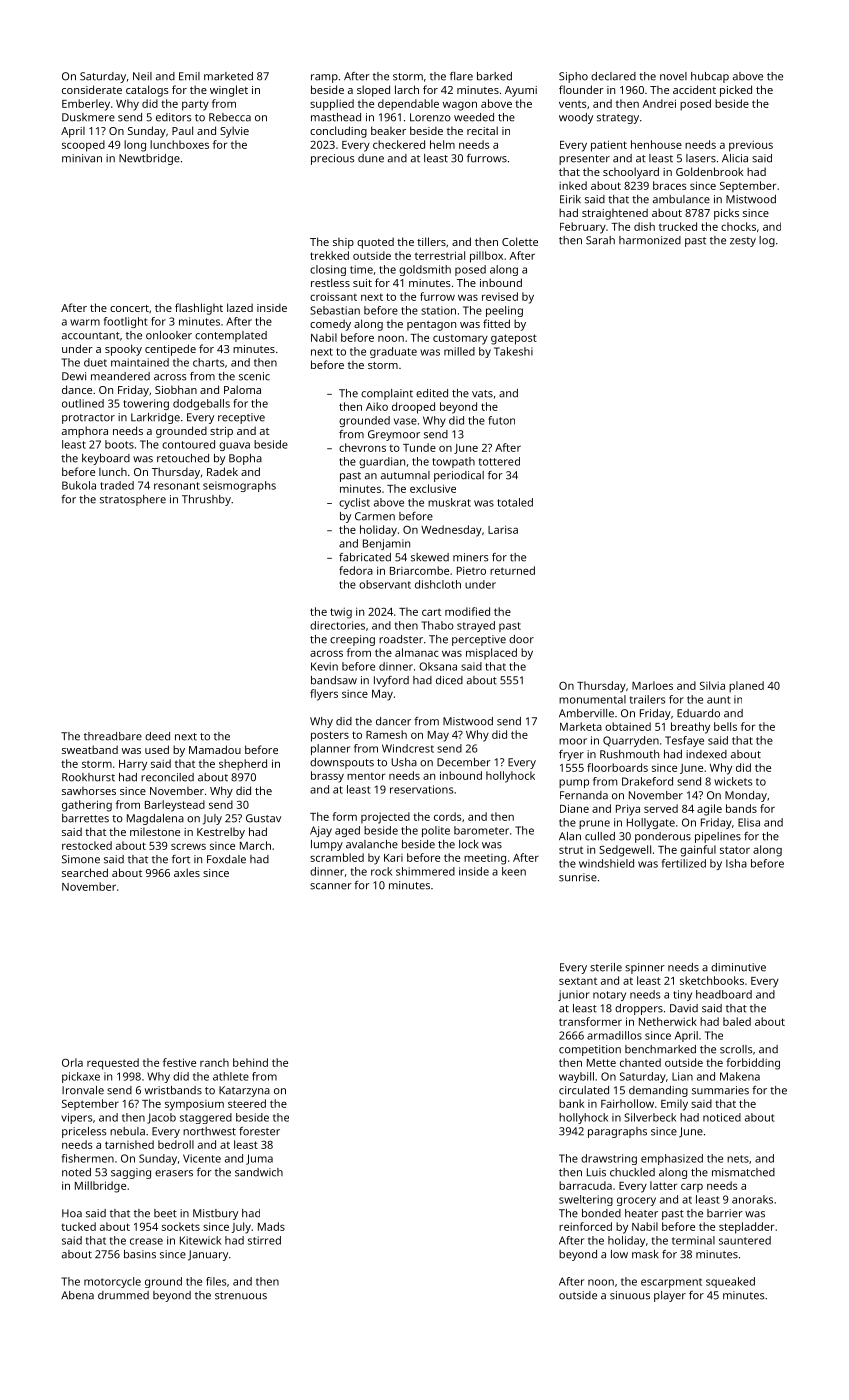 The image size is (849, 1400). Describe the element at coordinates (215, 1214) in the document. I see `Mistbury` at that location.
